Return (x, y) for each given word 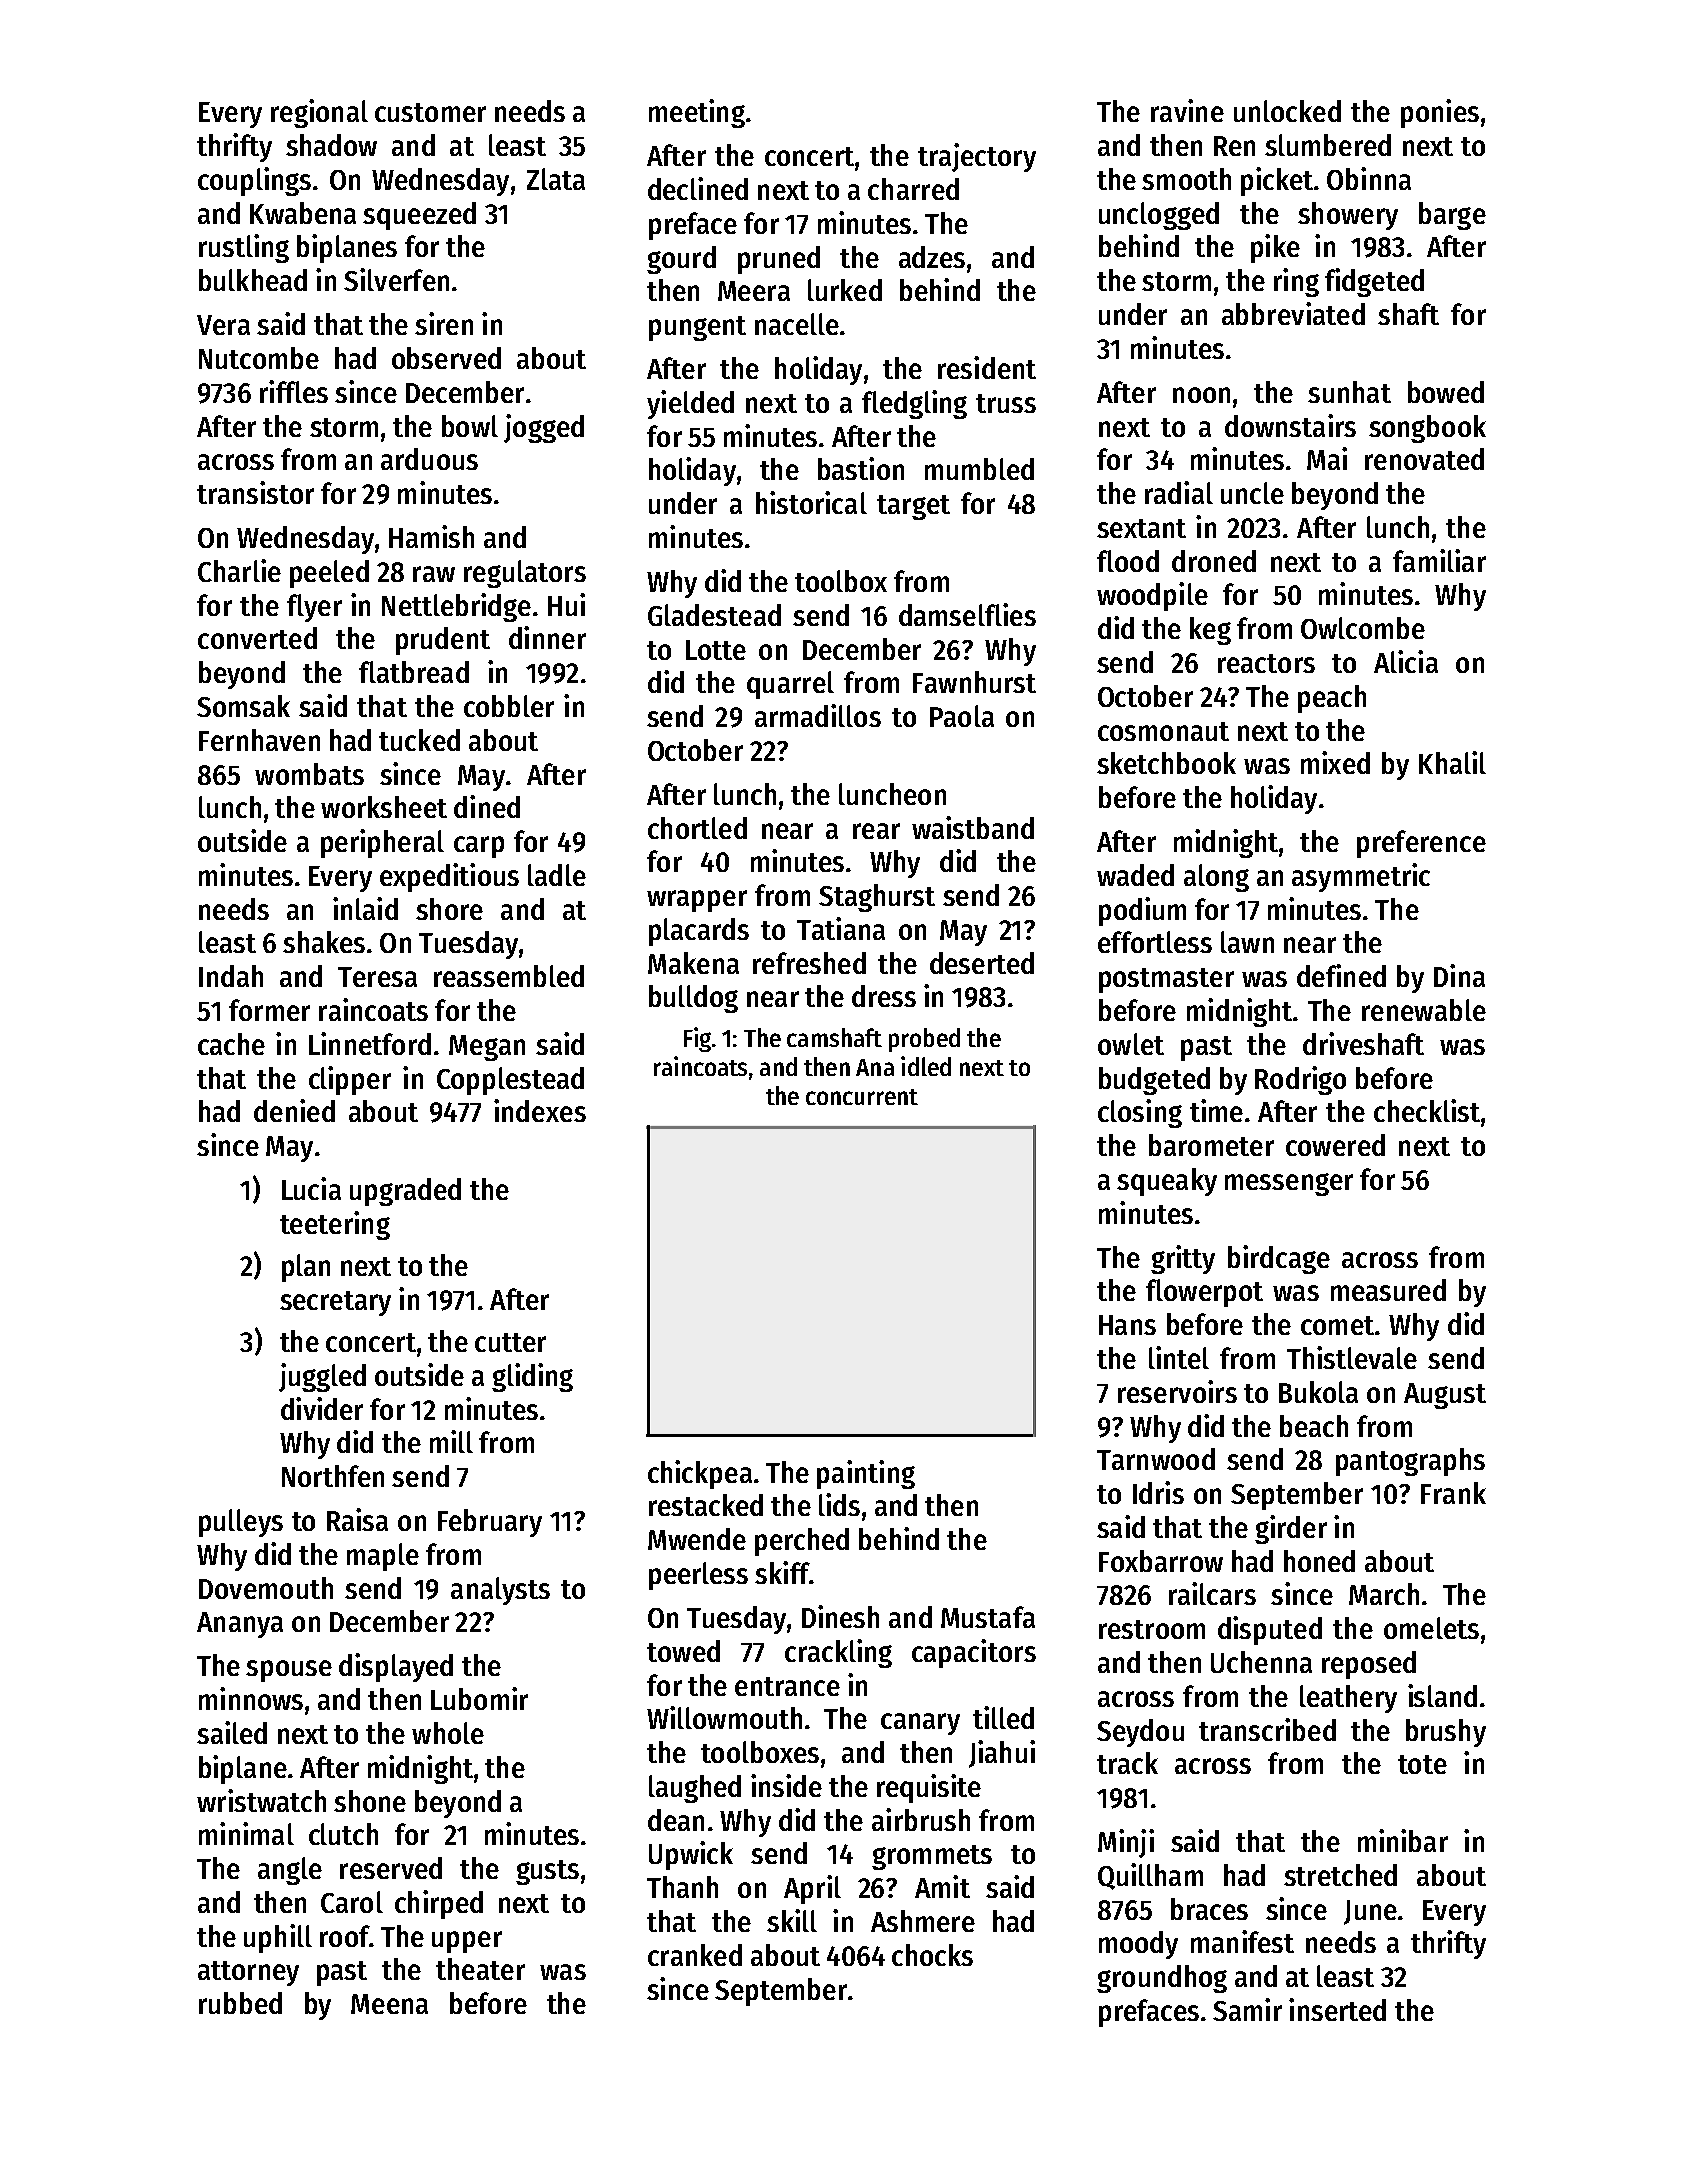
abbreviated (1293, 313)
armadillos (818, 715)
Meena (389, 2004)
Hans (1127, 1325)
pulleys (241, 1523)
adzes (932, 257)
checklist (1427, 1110)
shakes (324, 942)
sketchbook (1166, 763)
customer (430, 112)
